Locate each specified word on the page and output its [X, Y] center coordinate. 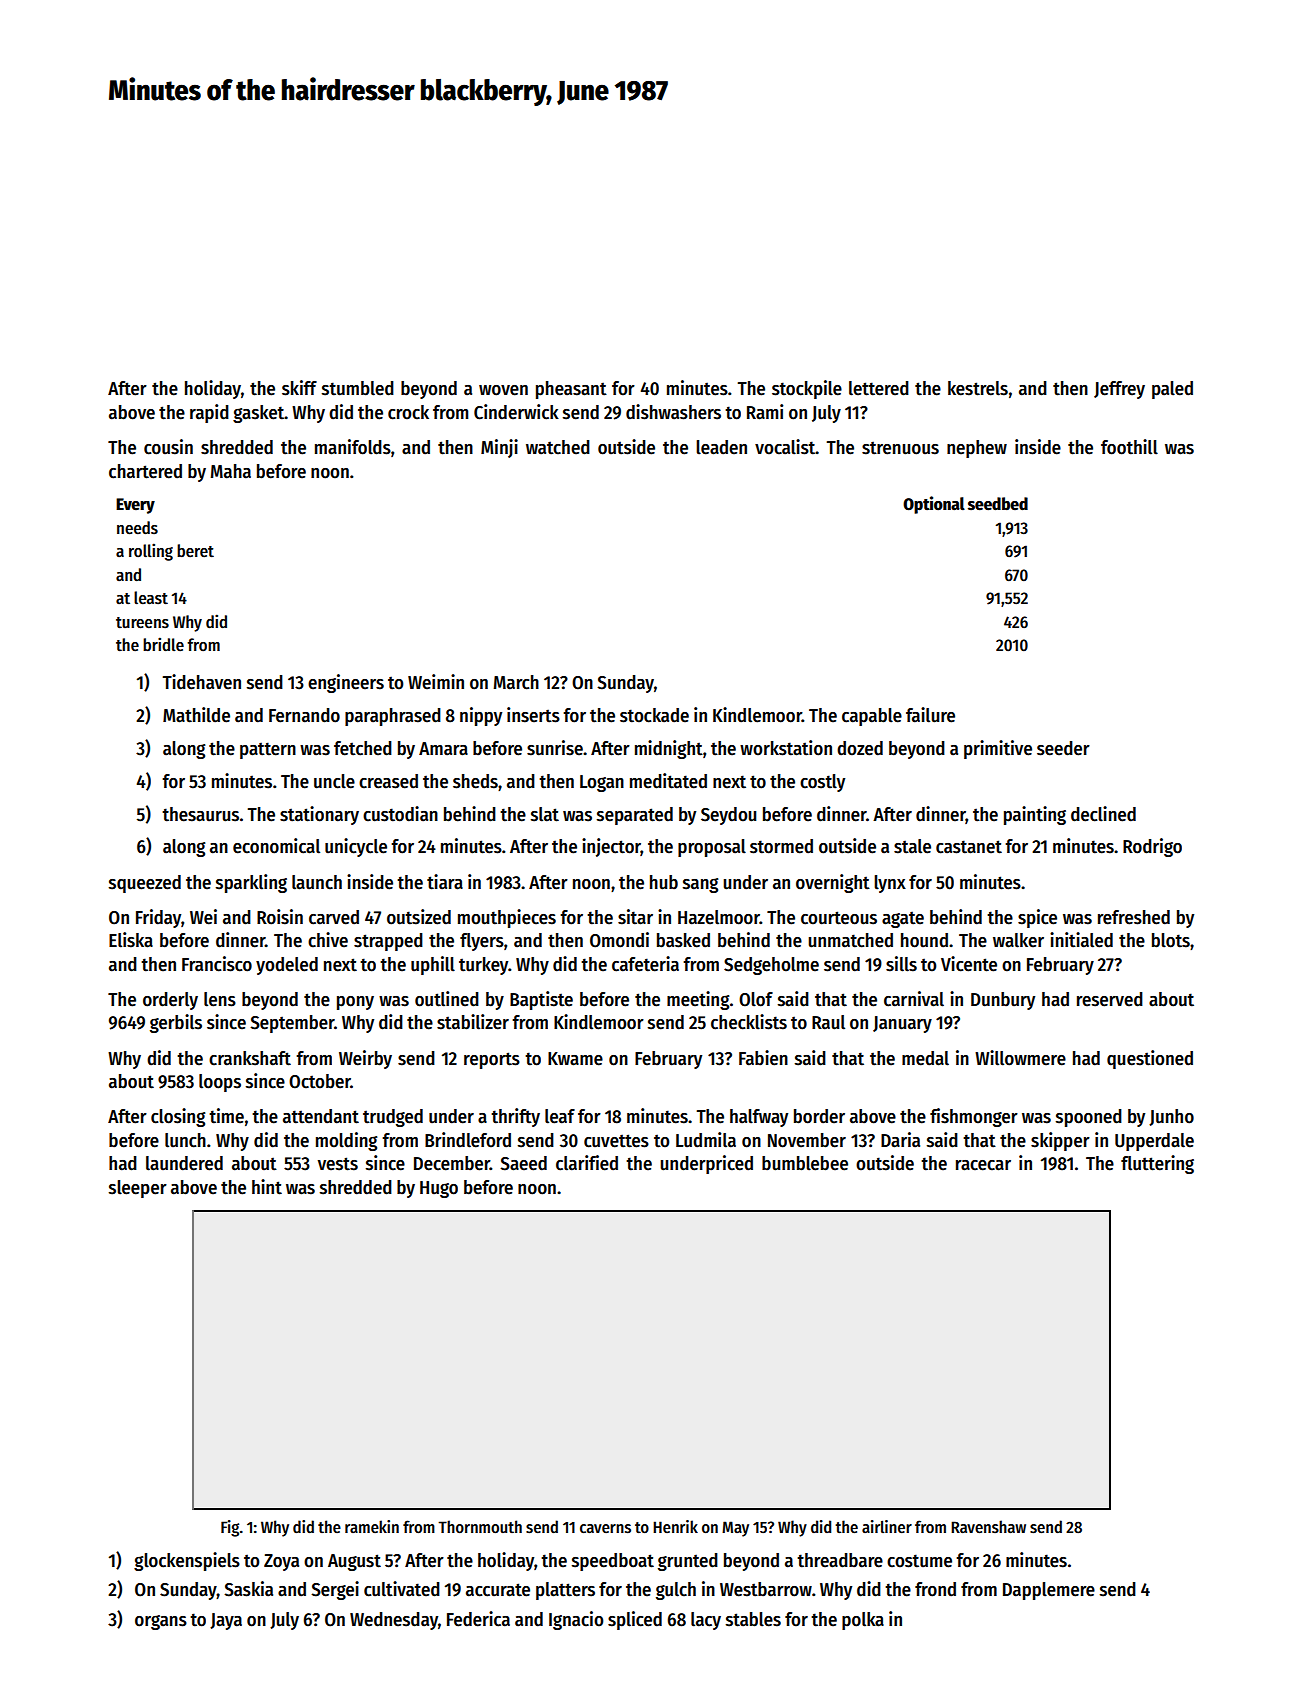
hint [267, 1187]
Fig [230, 1528]
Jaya [226, 1621]
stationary [319, 815]
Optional [934, 505]
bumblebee [805, 1163]
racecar [983, 1165]
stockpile [807, 389]
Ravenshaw [988, 1526]
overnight [833, 883]
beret [195, 551]
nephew [977, 449]
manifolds [353, 447]
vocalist [785, 447]
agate [903, 920]
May [735, 1529]
